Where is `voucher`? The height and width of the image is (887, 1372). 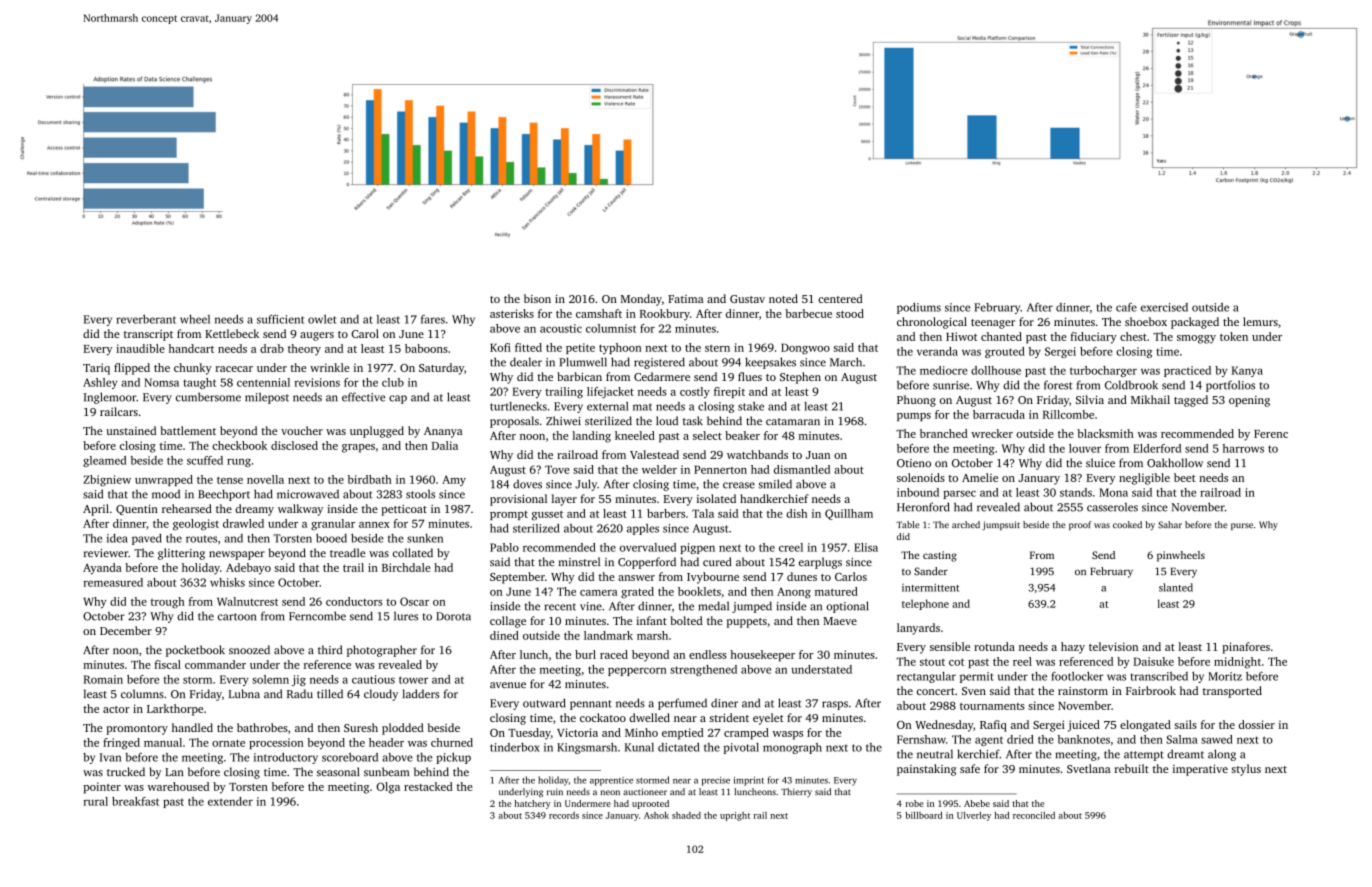 voucher is located at coordinates (302, 430).
